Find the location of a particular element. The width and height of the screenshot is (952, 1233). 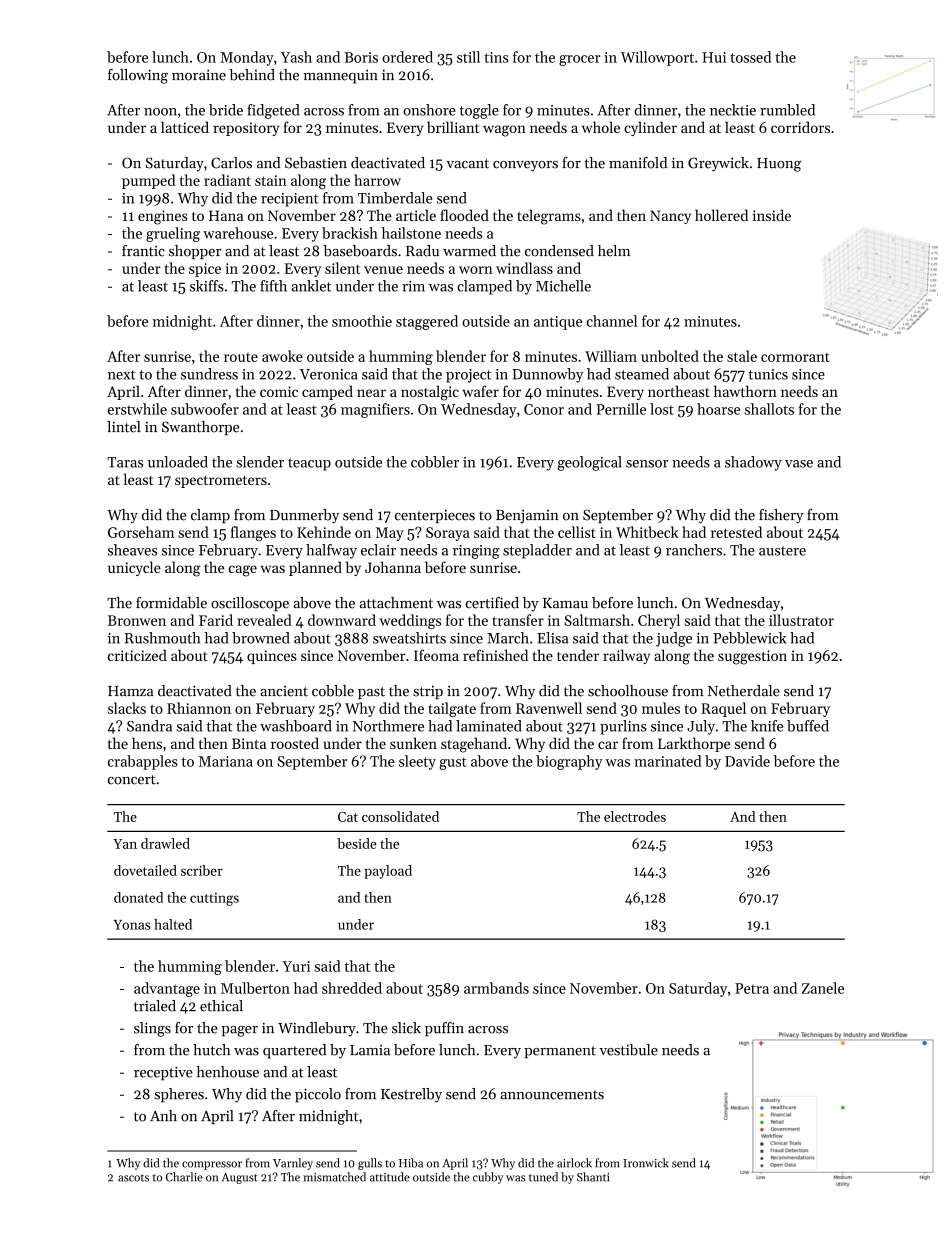

judge is located at coordinates (674, 639).
